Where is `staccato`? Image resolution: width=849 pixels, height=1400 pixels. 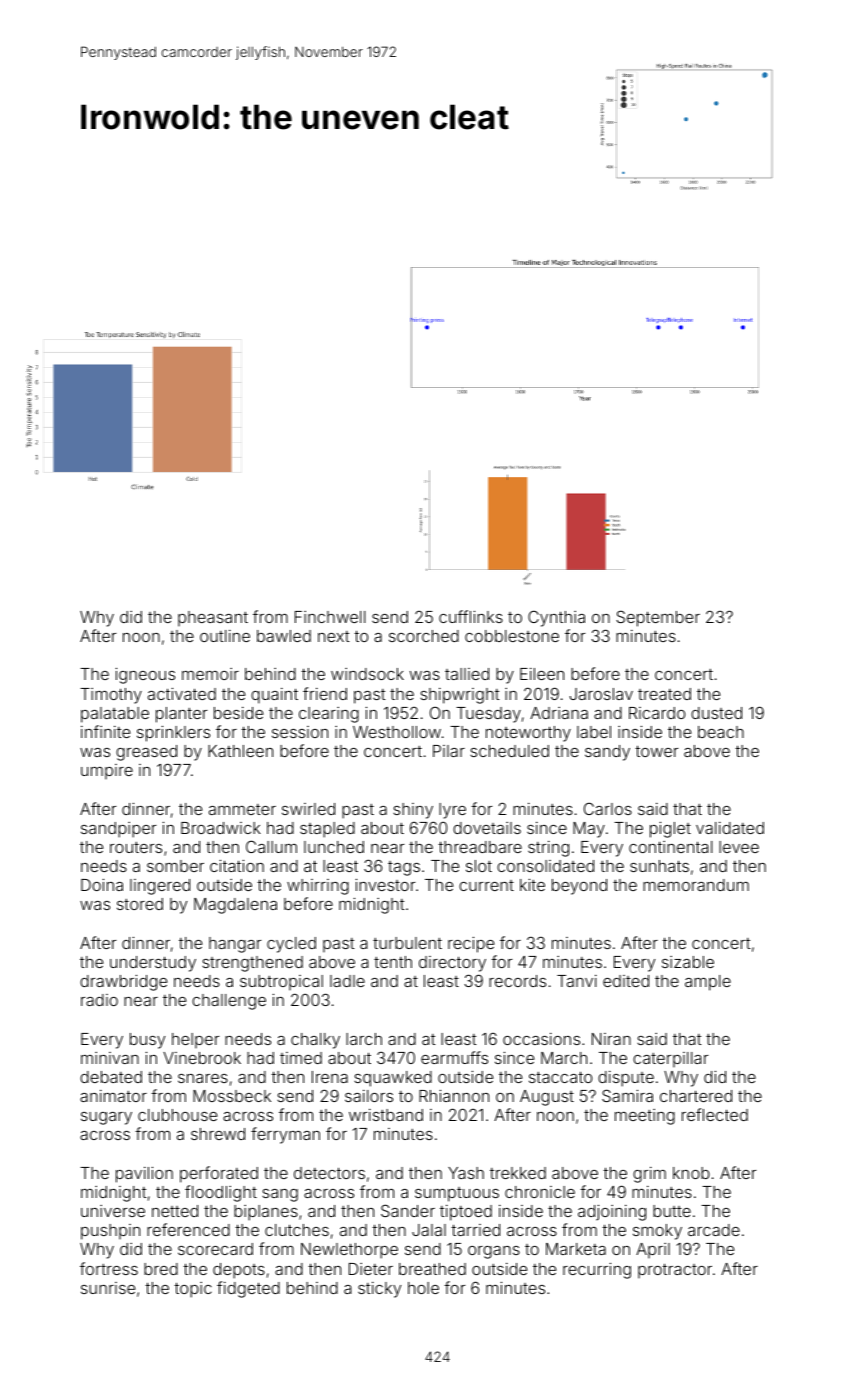 staccato is located at coordinates (560, 1077).
